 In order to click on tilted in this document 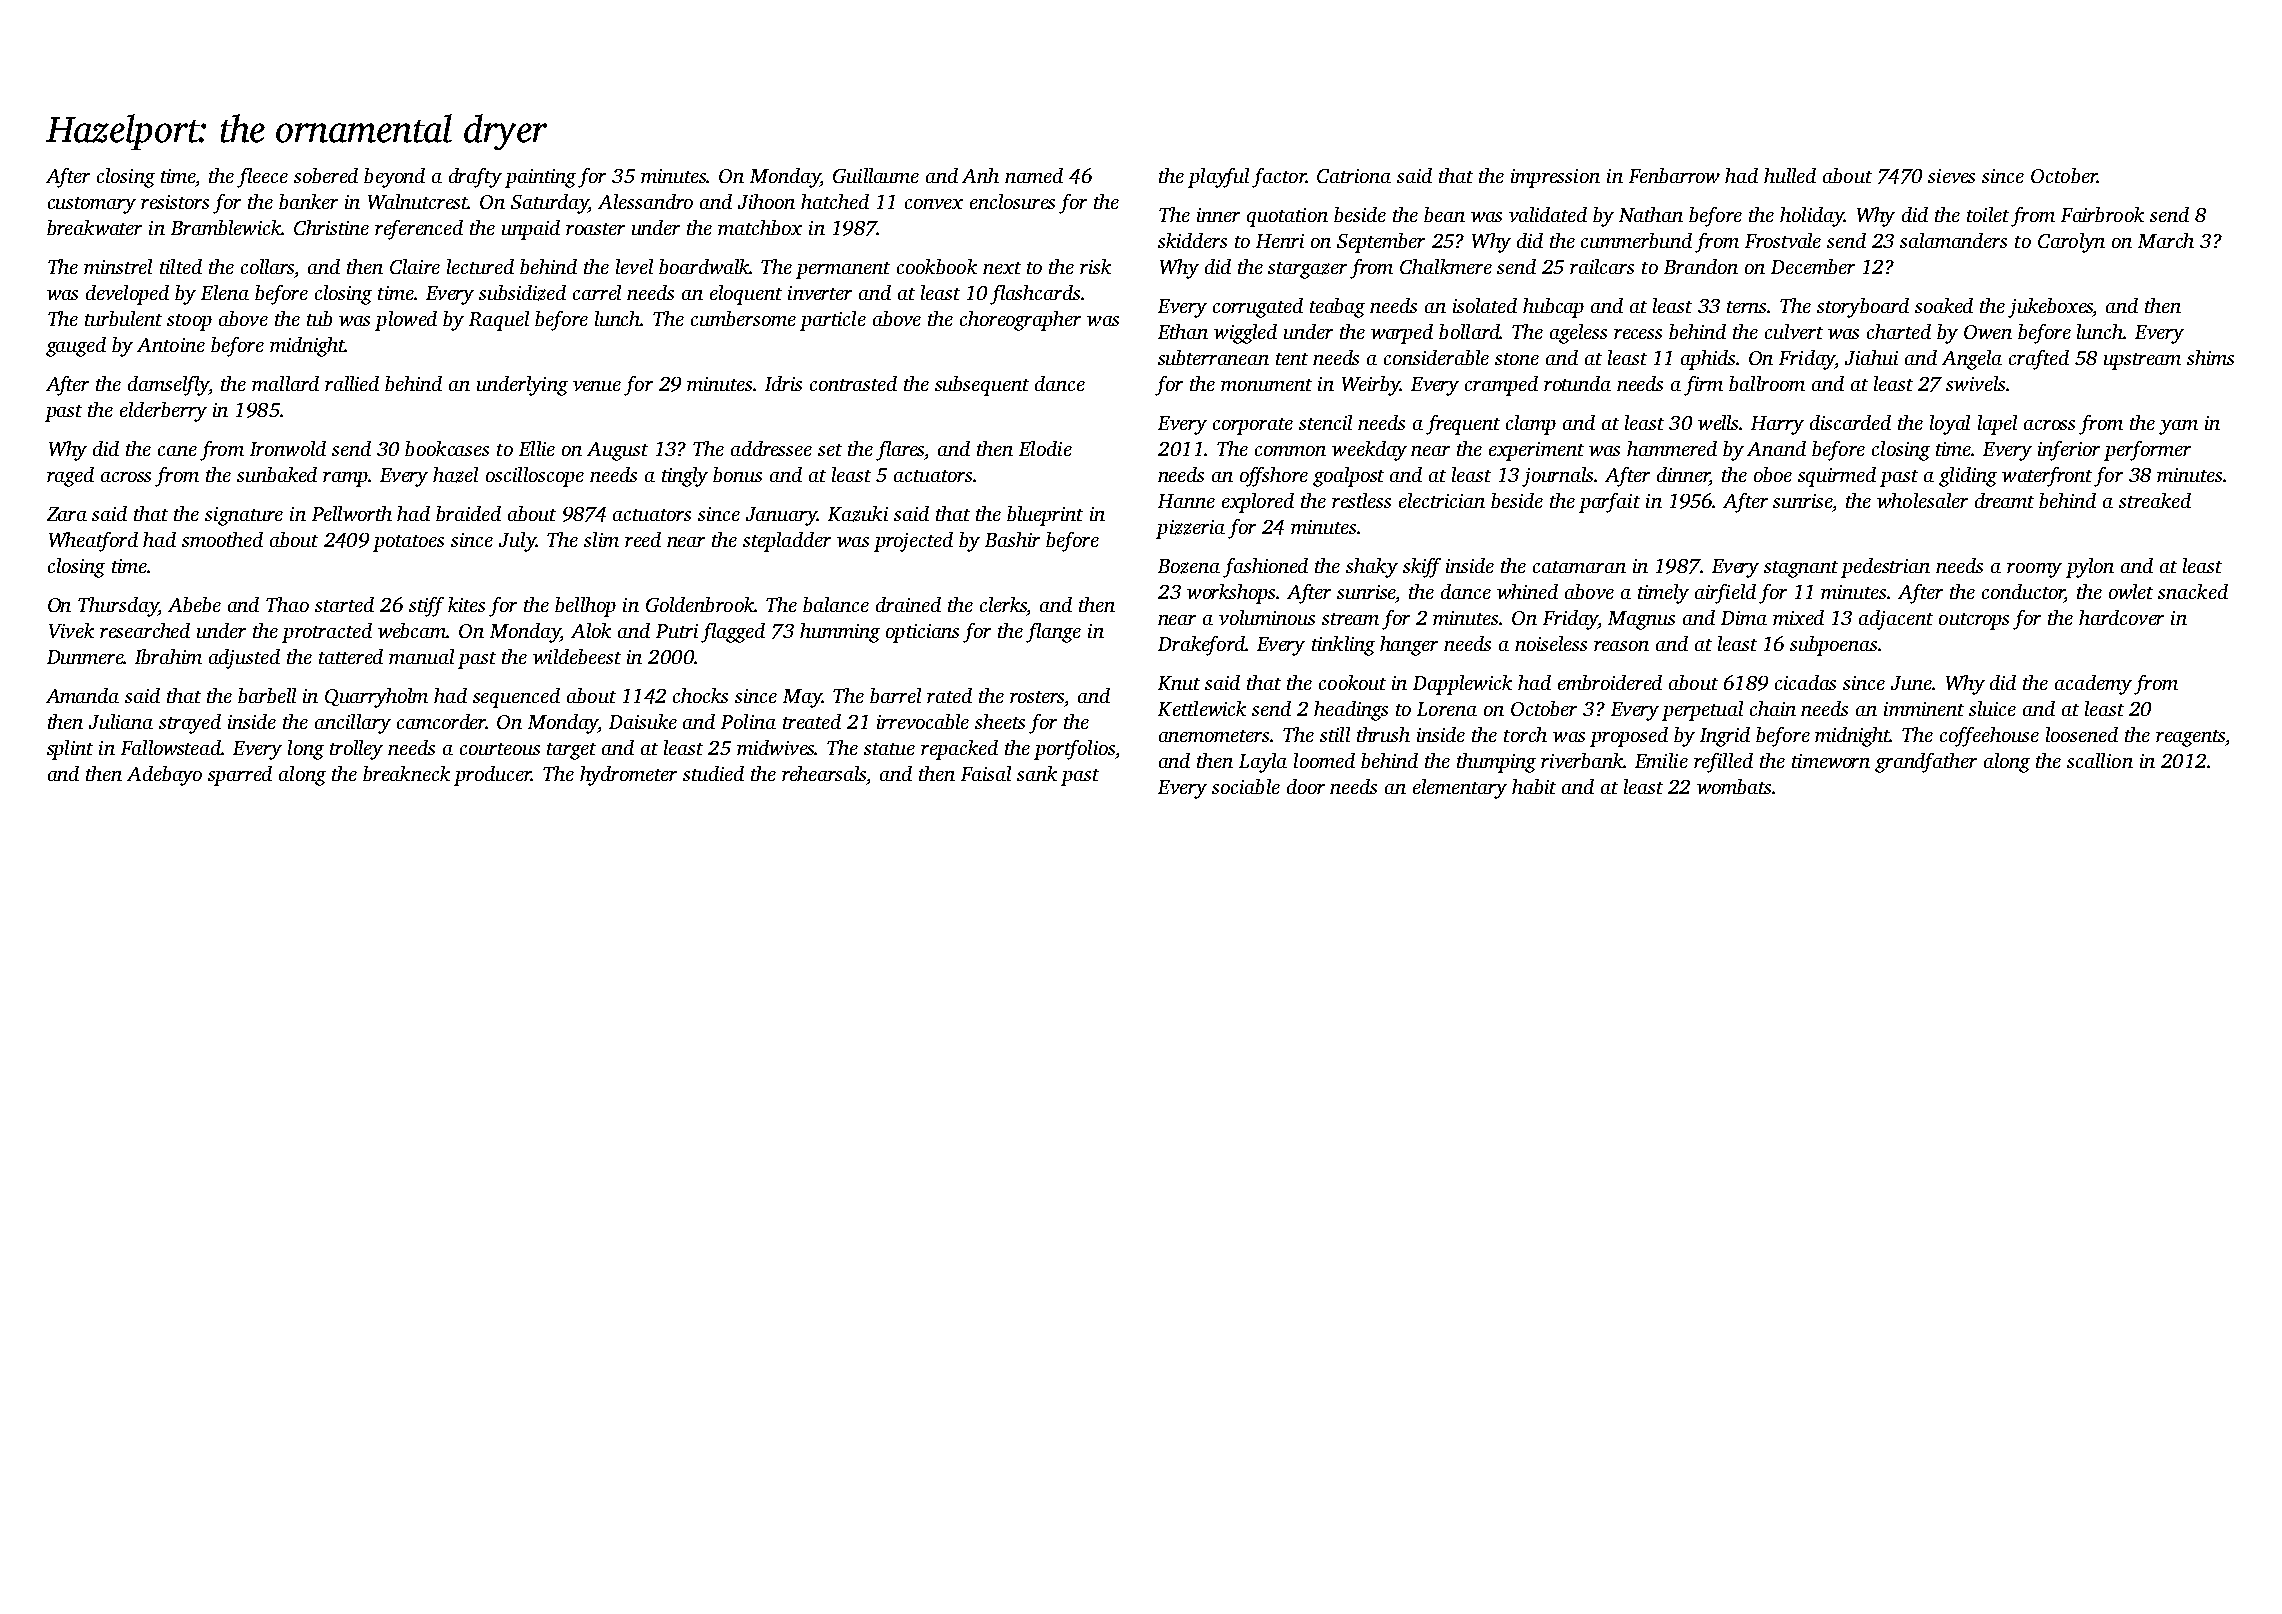, I will do `click(181, 266)`.
